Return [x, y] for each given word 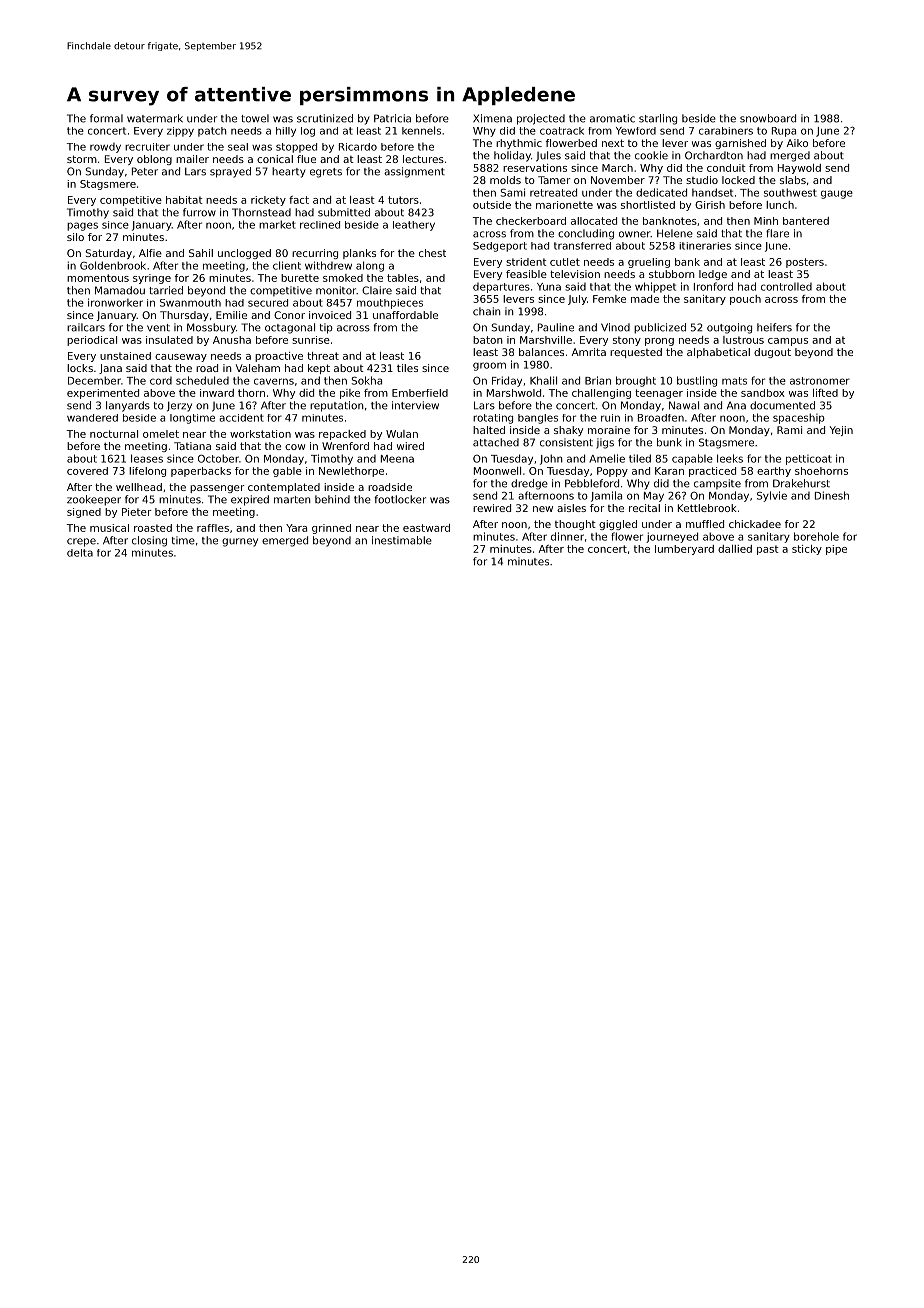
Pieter [137, 512]
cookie [651, 155]
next [613, 143]
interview [415, 405]
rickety [268, 201]
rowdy [105, 148]
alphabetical [718, 353]
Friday [507, 381]
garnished [740, 144]
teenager [659, 394]
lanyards [128, 406]
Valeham [258, 368]
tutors [403, 200]
